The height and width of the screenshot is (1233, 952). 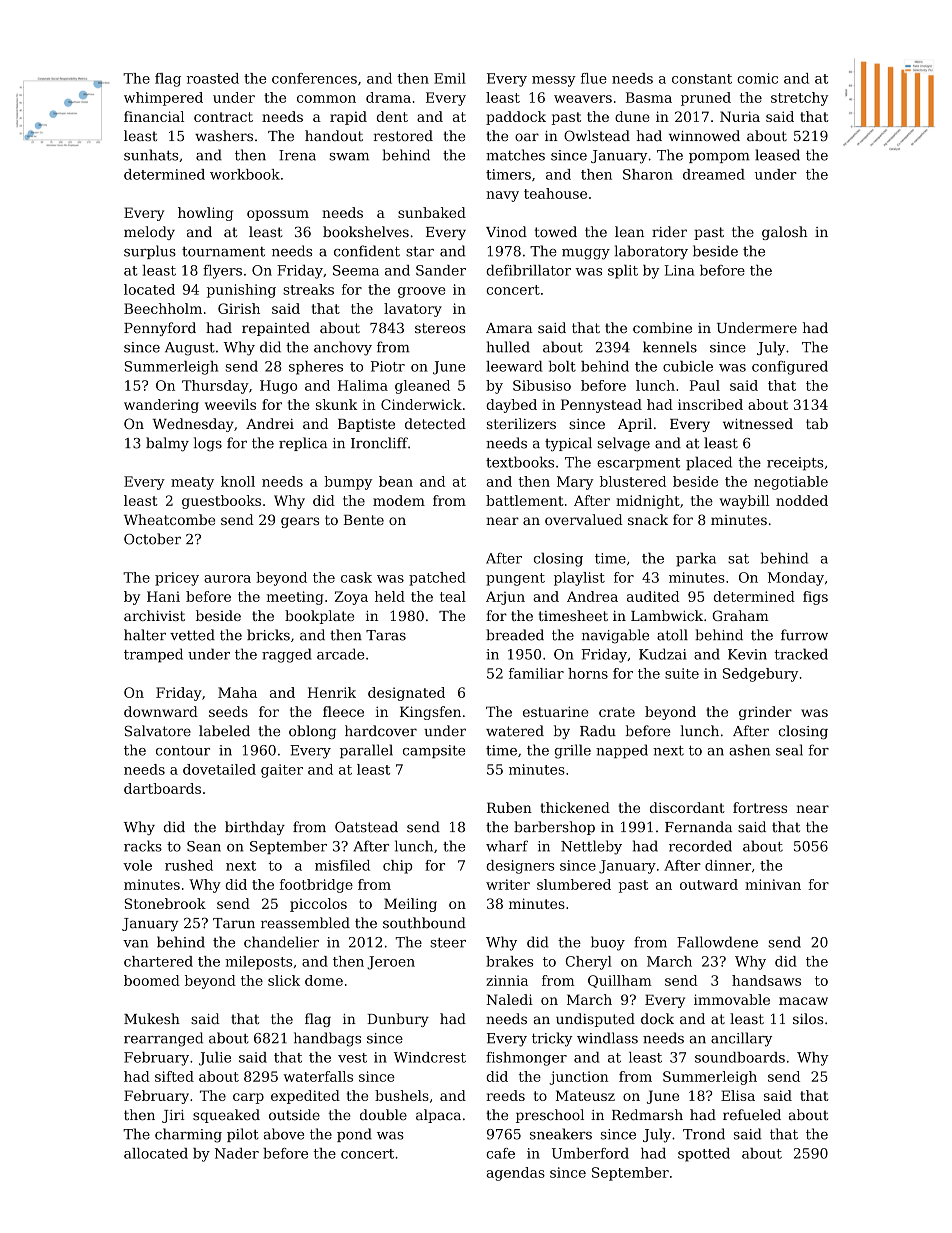 I want to click on witnessed, so click(x=758, y=423).
